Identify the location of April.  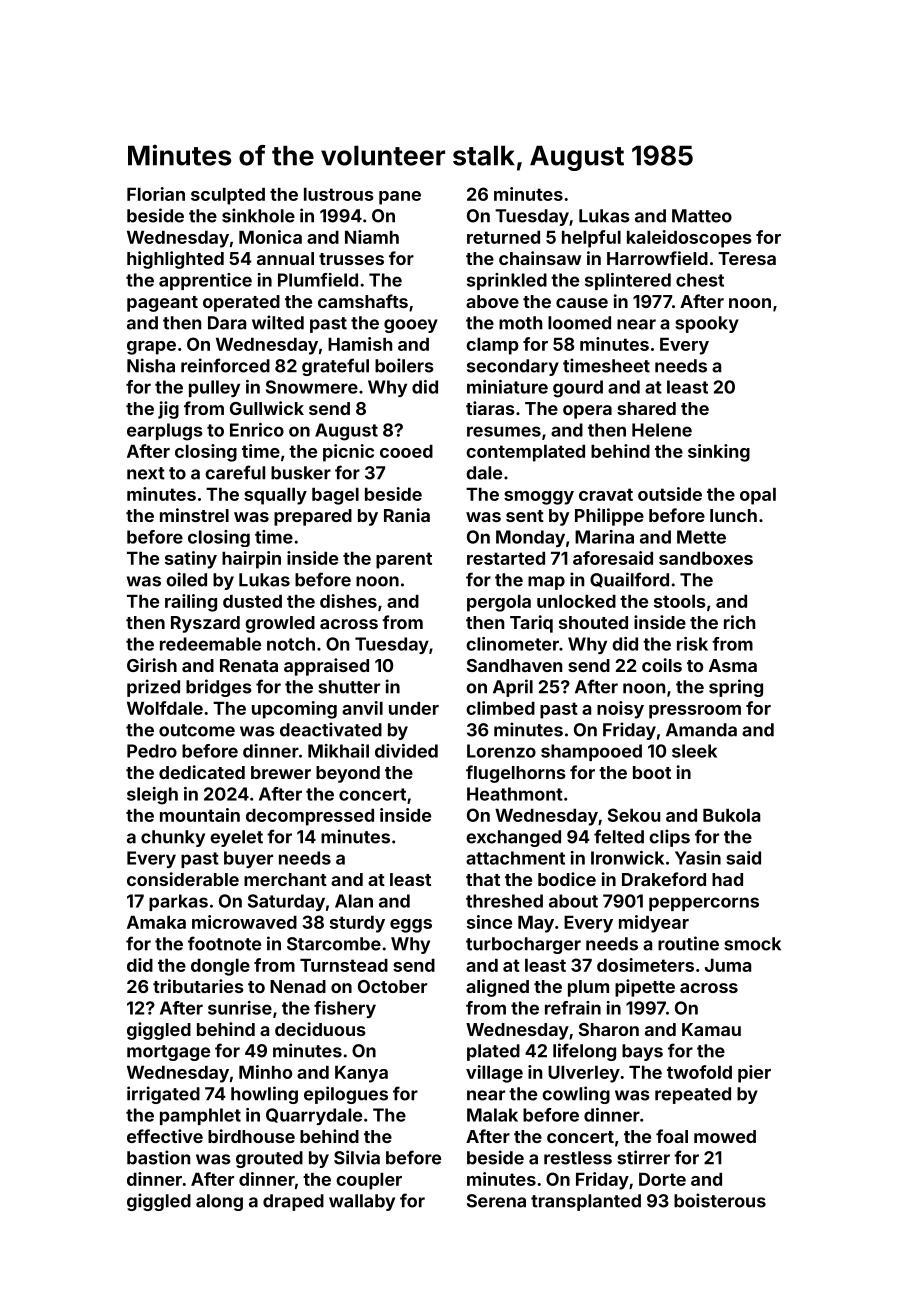
(513, 688).
